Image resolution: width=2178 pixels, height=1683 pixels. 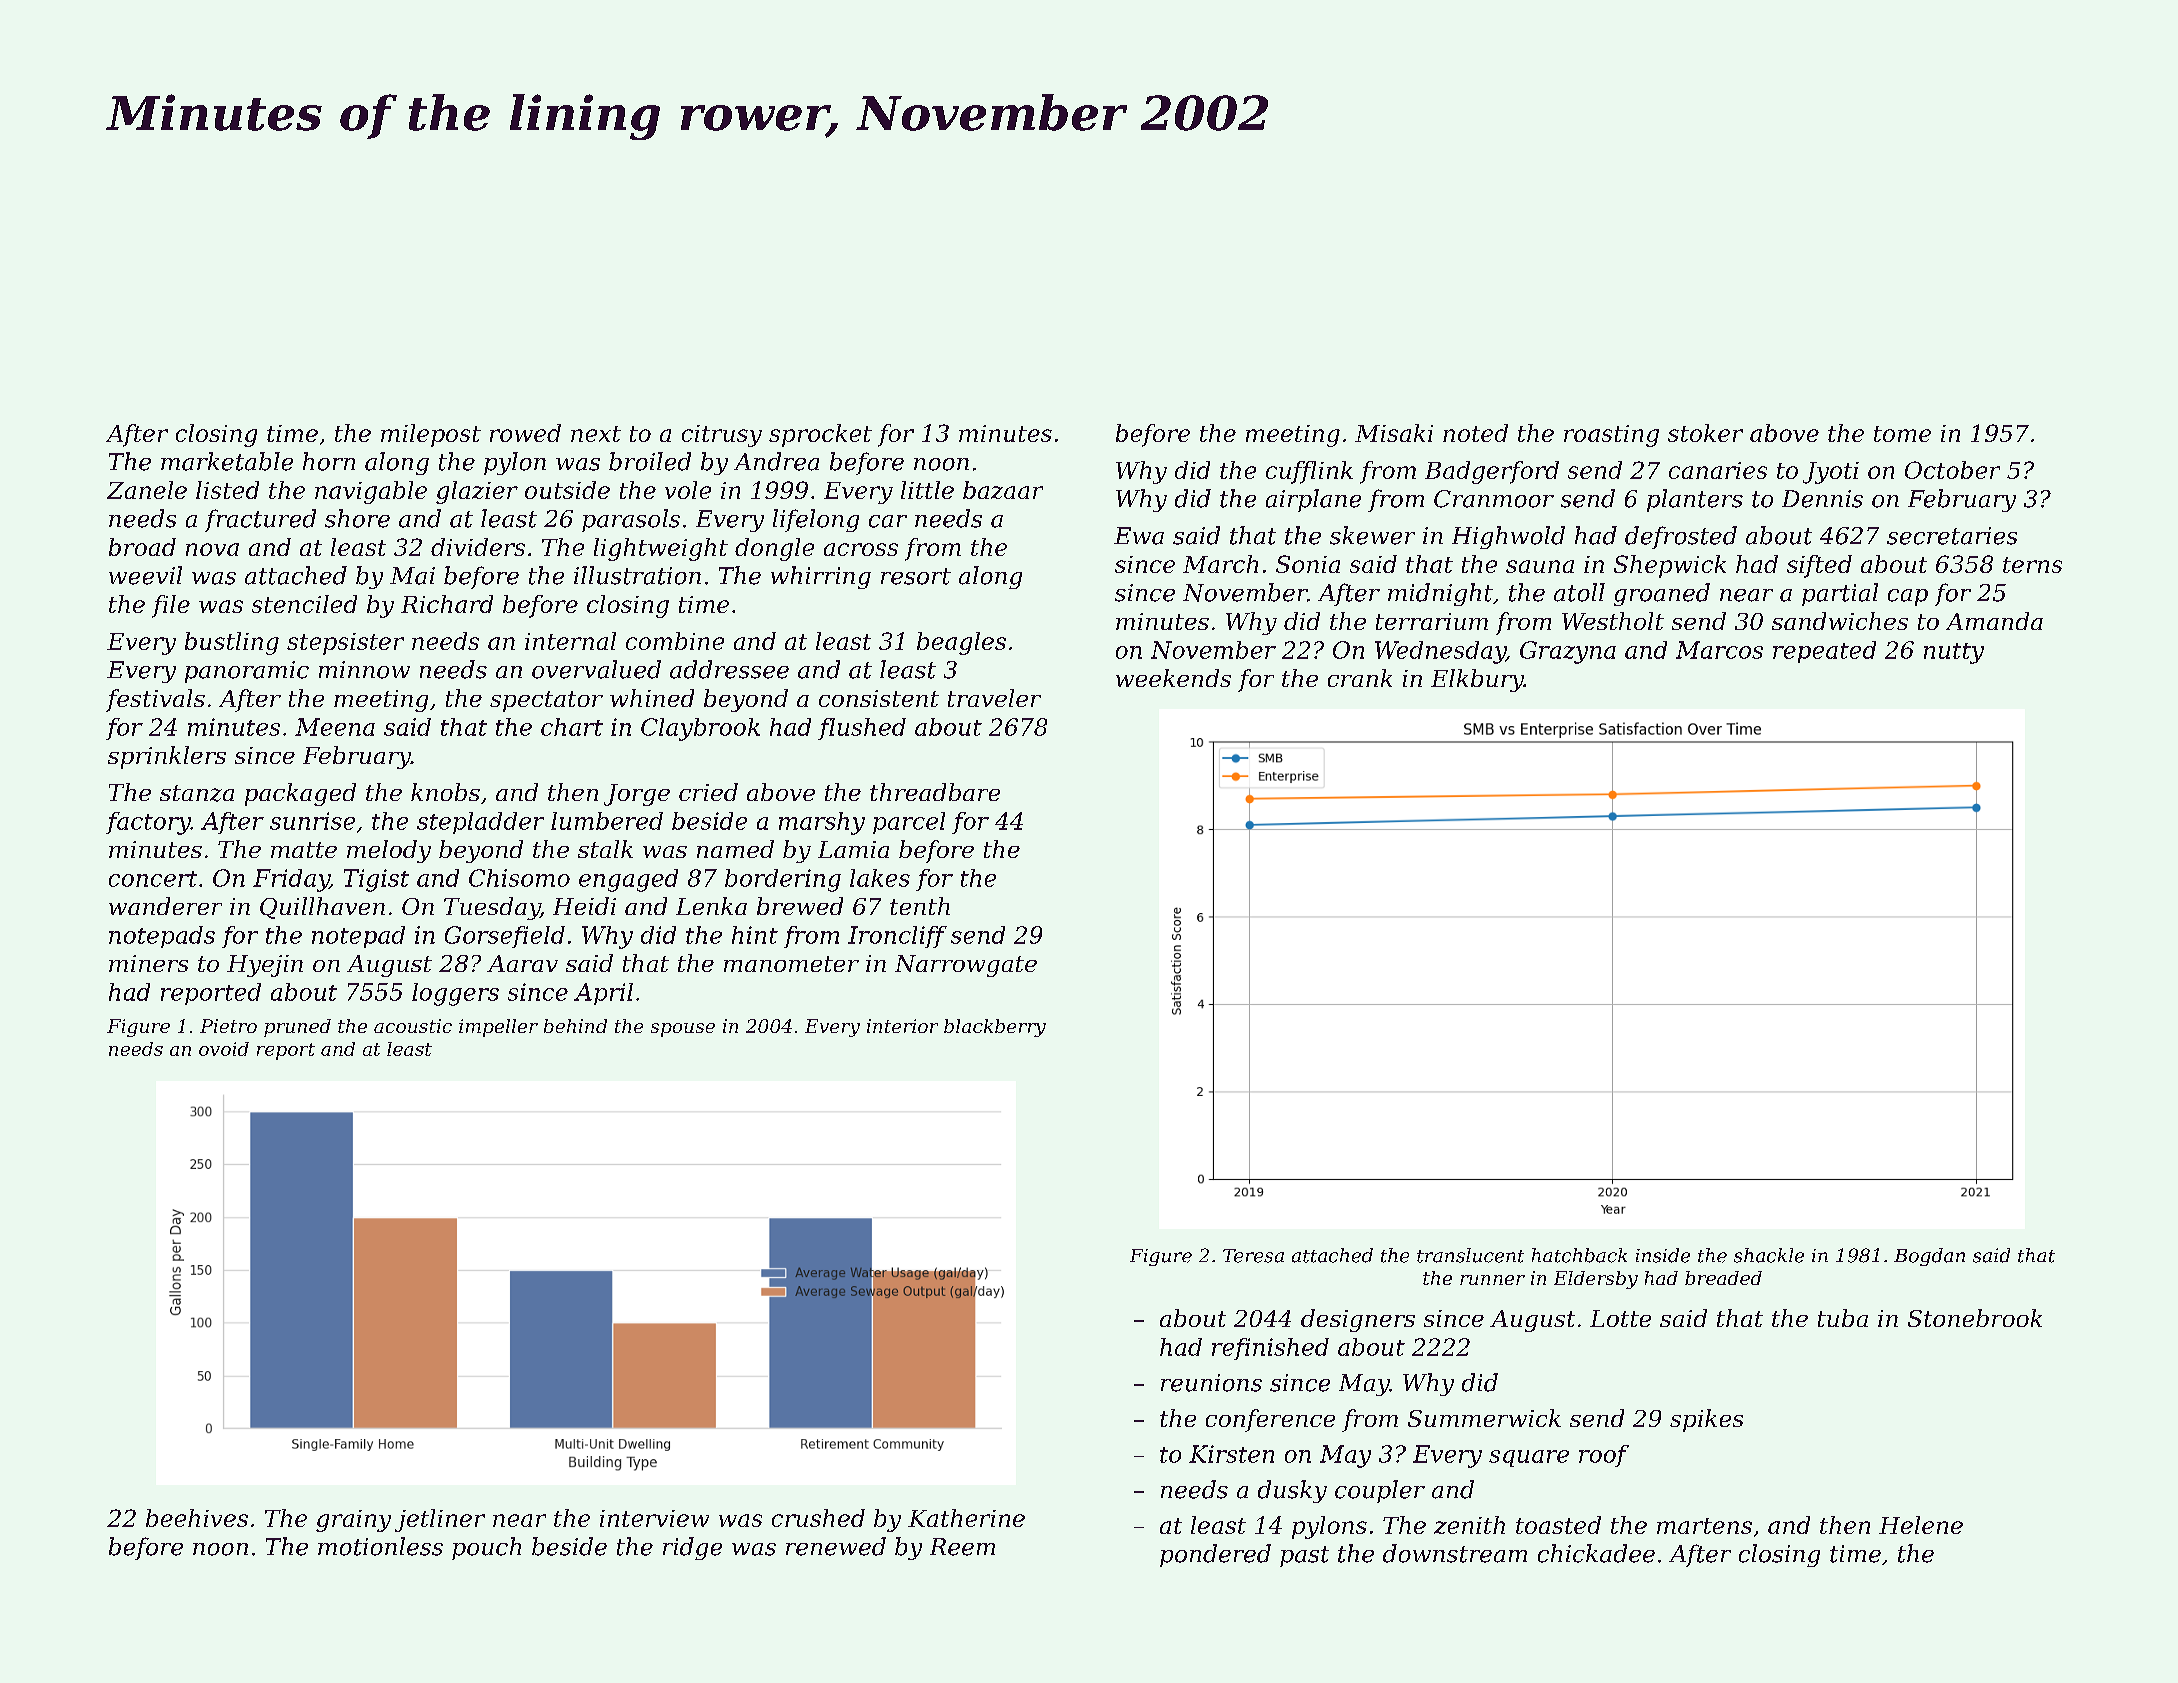 I want to click on skewer, so click(x=1372, y=535).
